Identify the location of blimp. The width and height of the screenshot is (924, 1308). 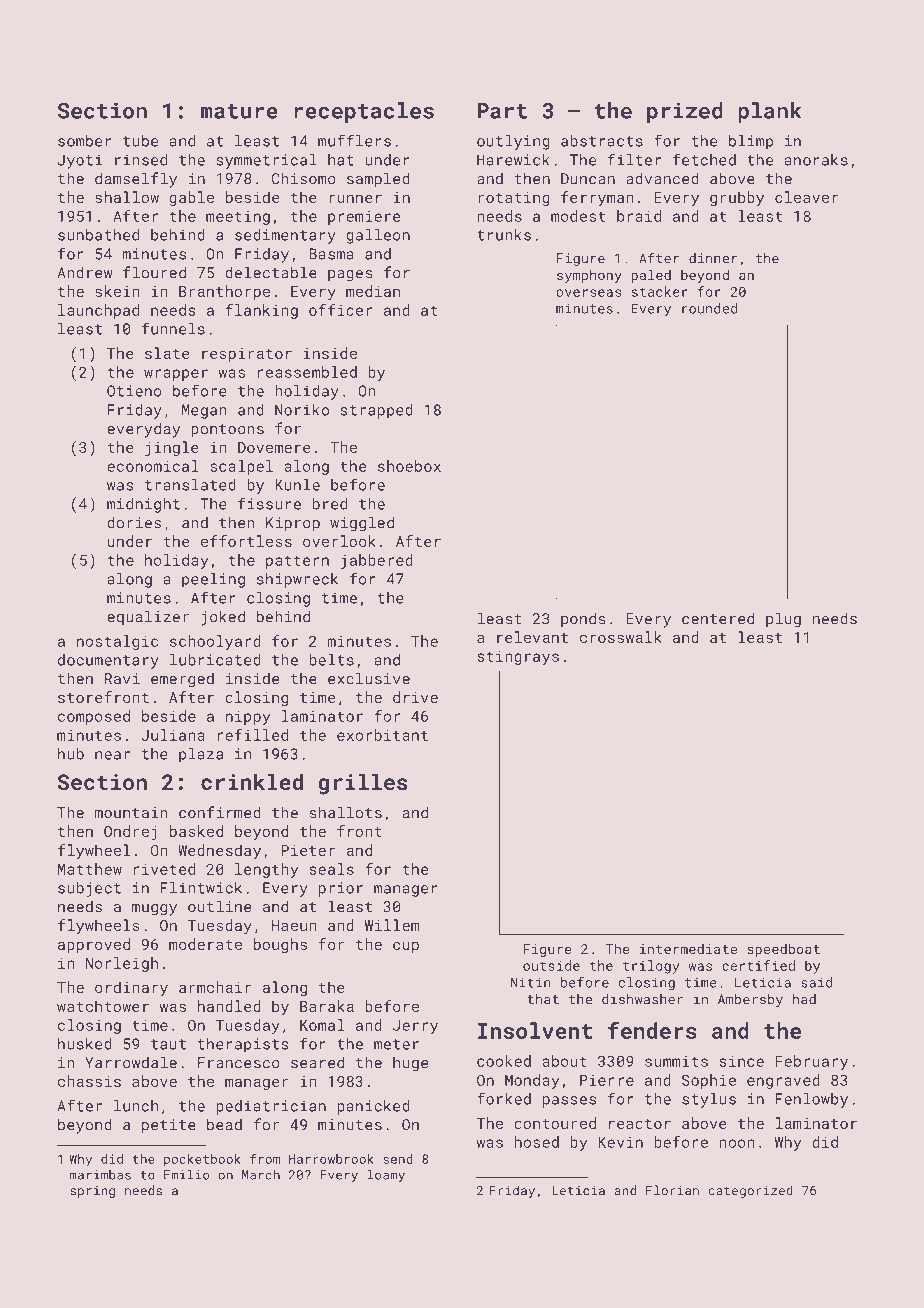
(751, 142).
